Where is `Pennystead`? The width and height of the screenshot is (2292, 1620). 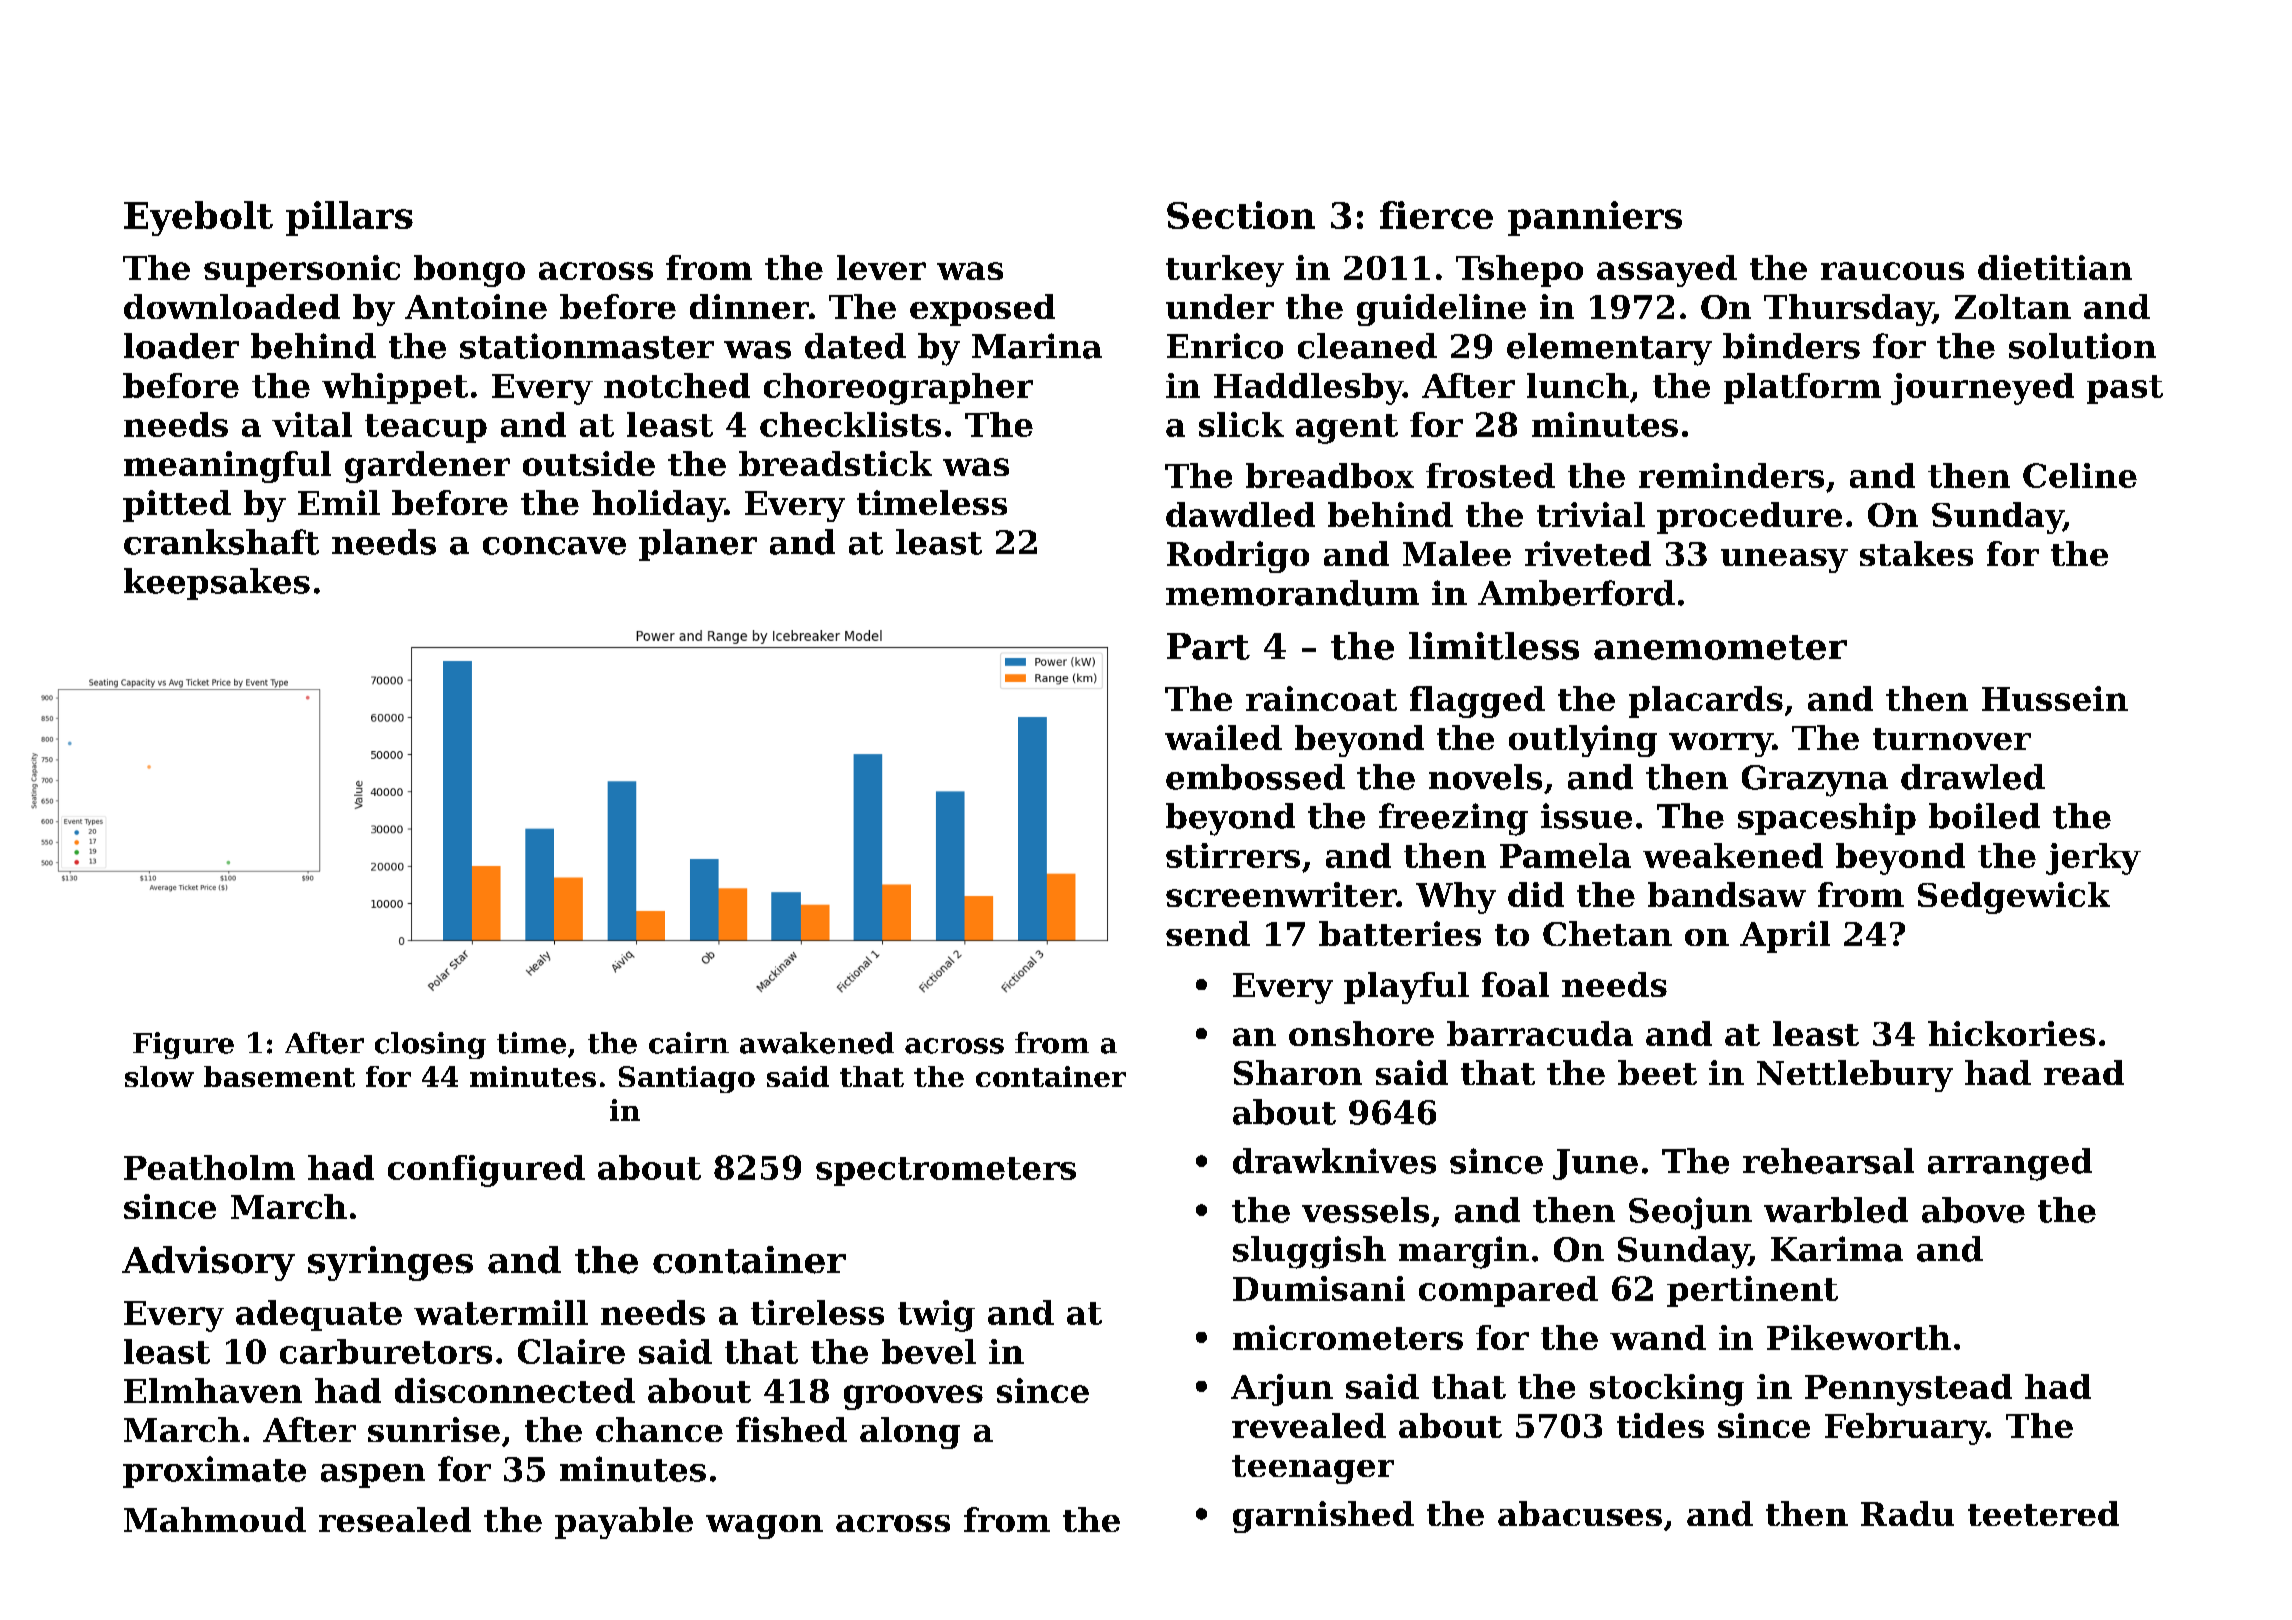
Pennystead is located at coordinates (1908, 1390).
